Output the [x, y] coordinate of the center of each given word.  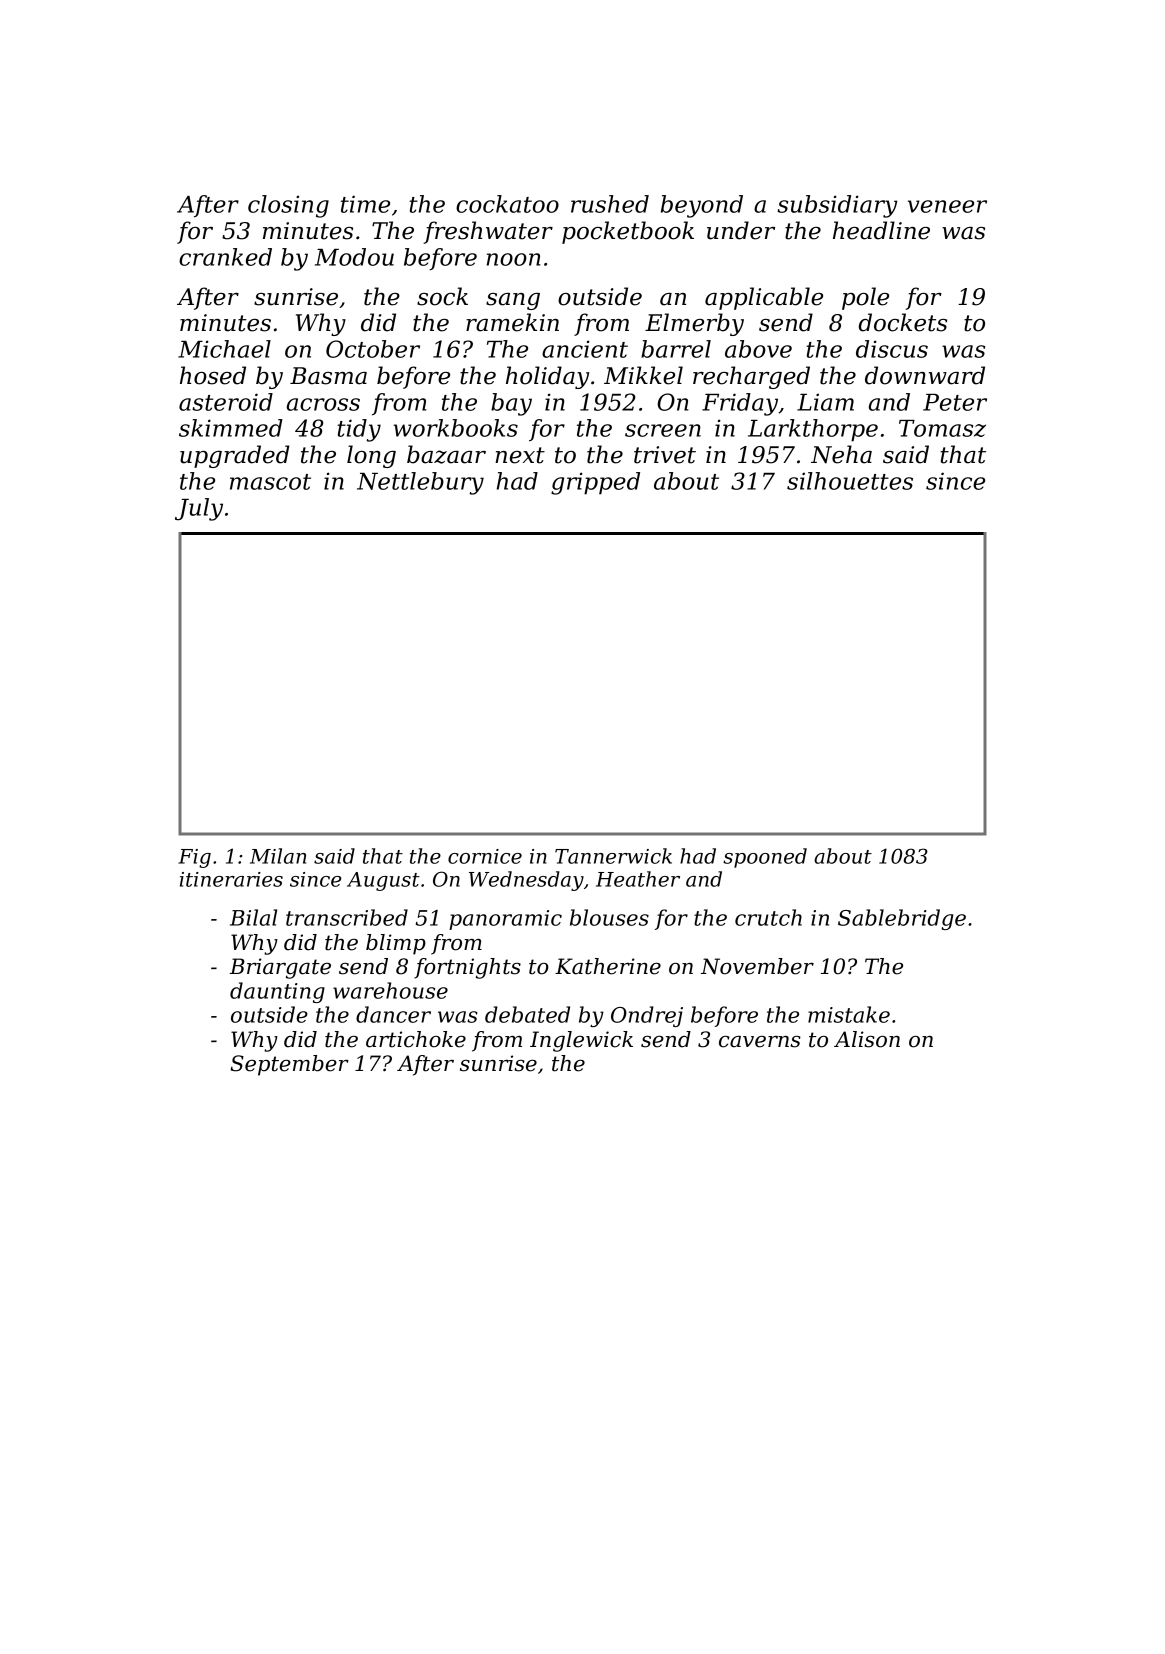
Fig [194, 858]
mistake [849, 1014]
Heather [638, 879]
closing [288, 206]
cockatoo [507, 204]
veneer [947, 206]
